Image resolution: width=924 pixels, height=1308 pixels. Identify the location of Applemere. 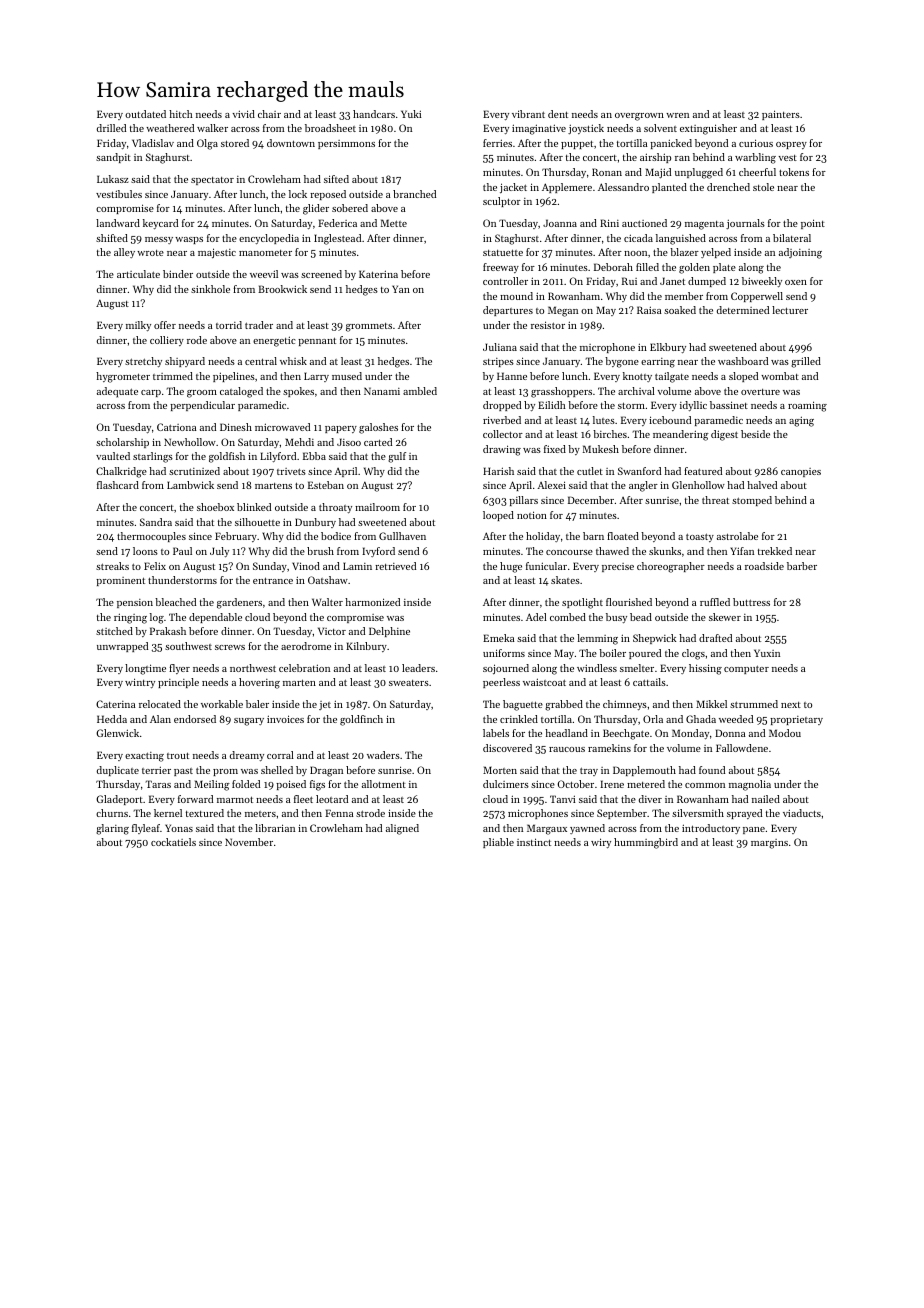
(567, 188).
